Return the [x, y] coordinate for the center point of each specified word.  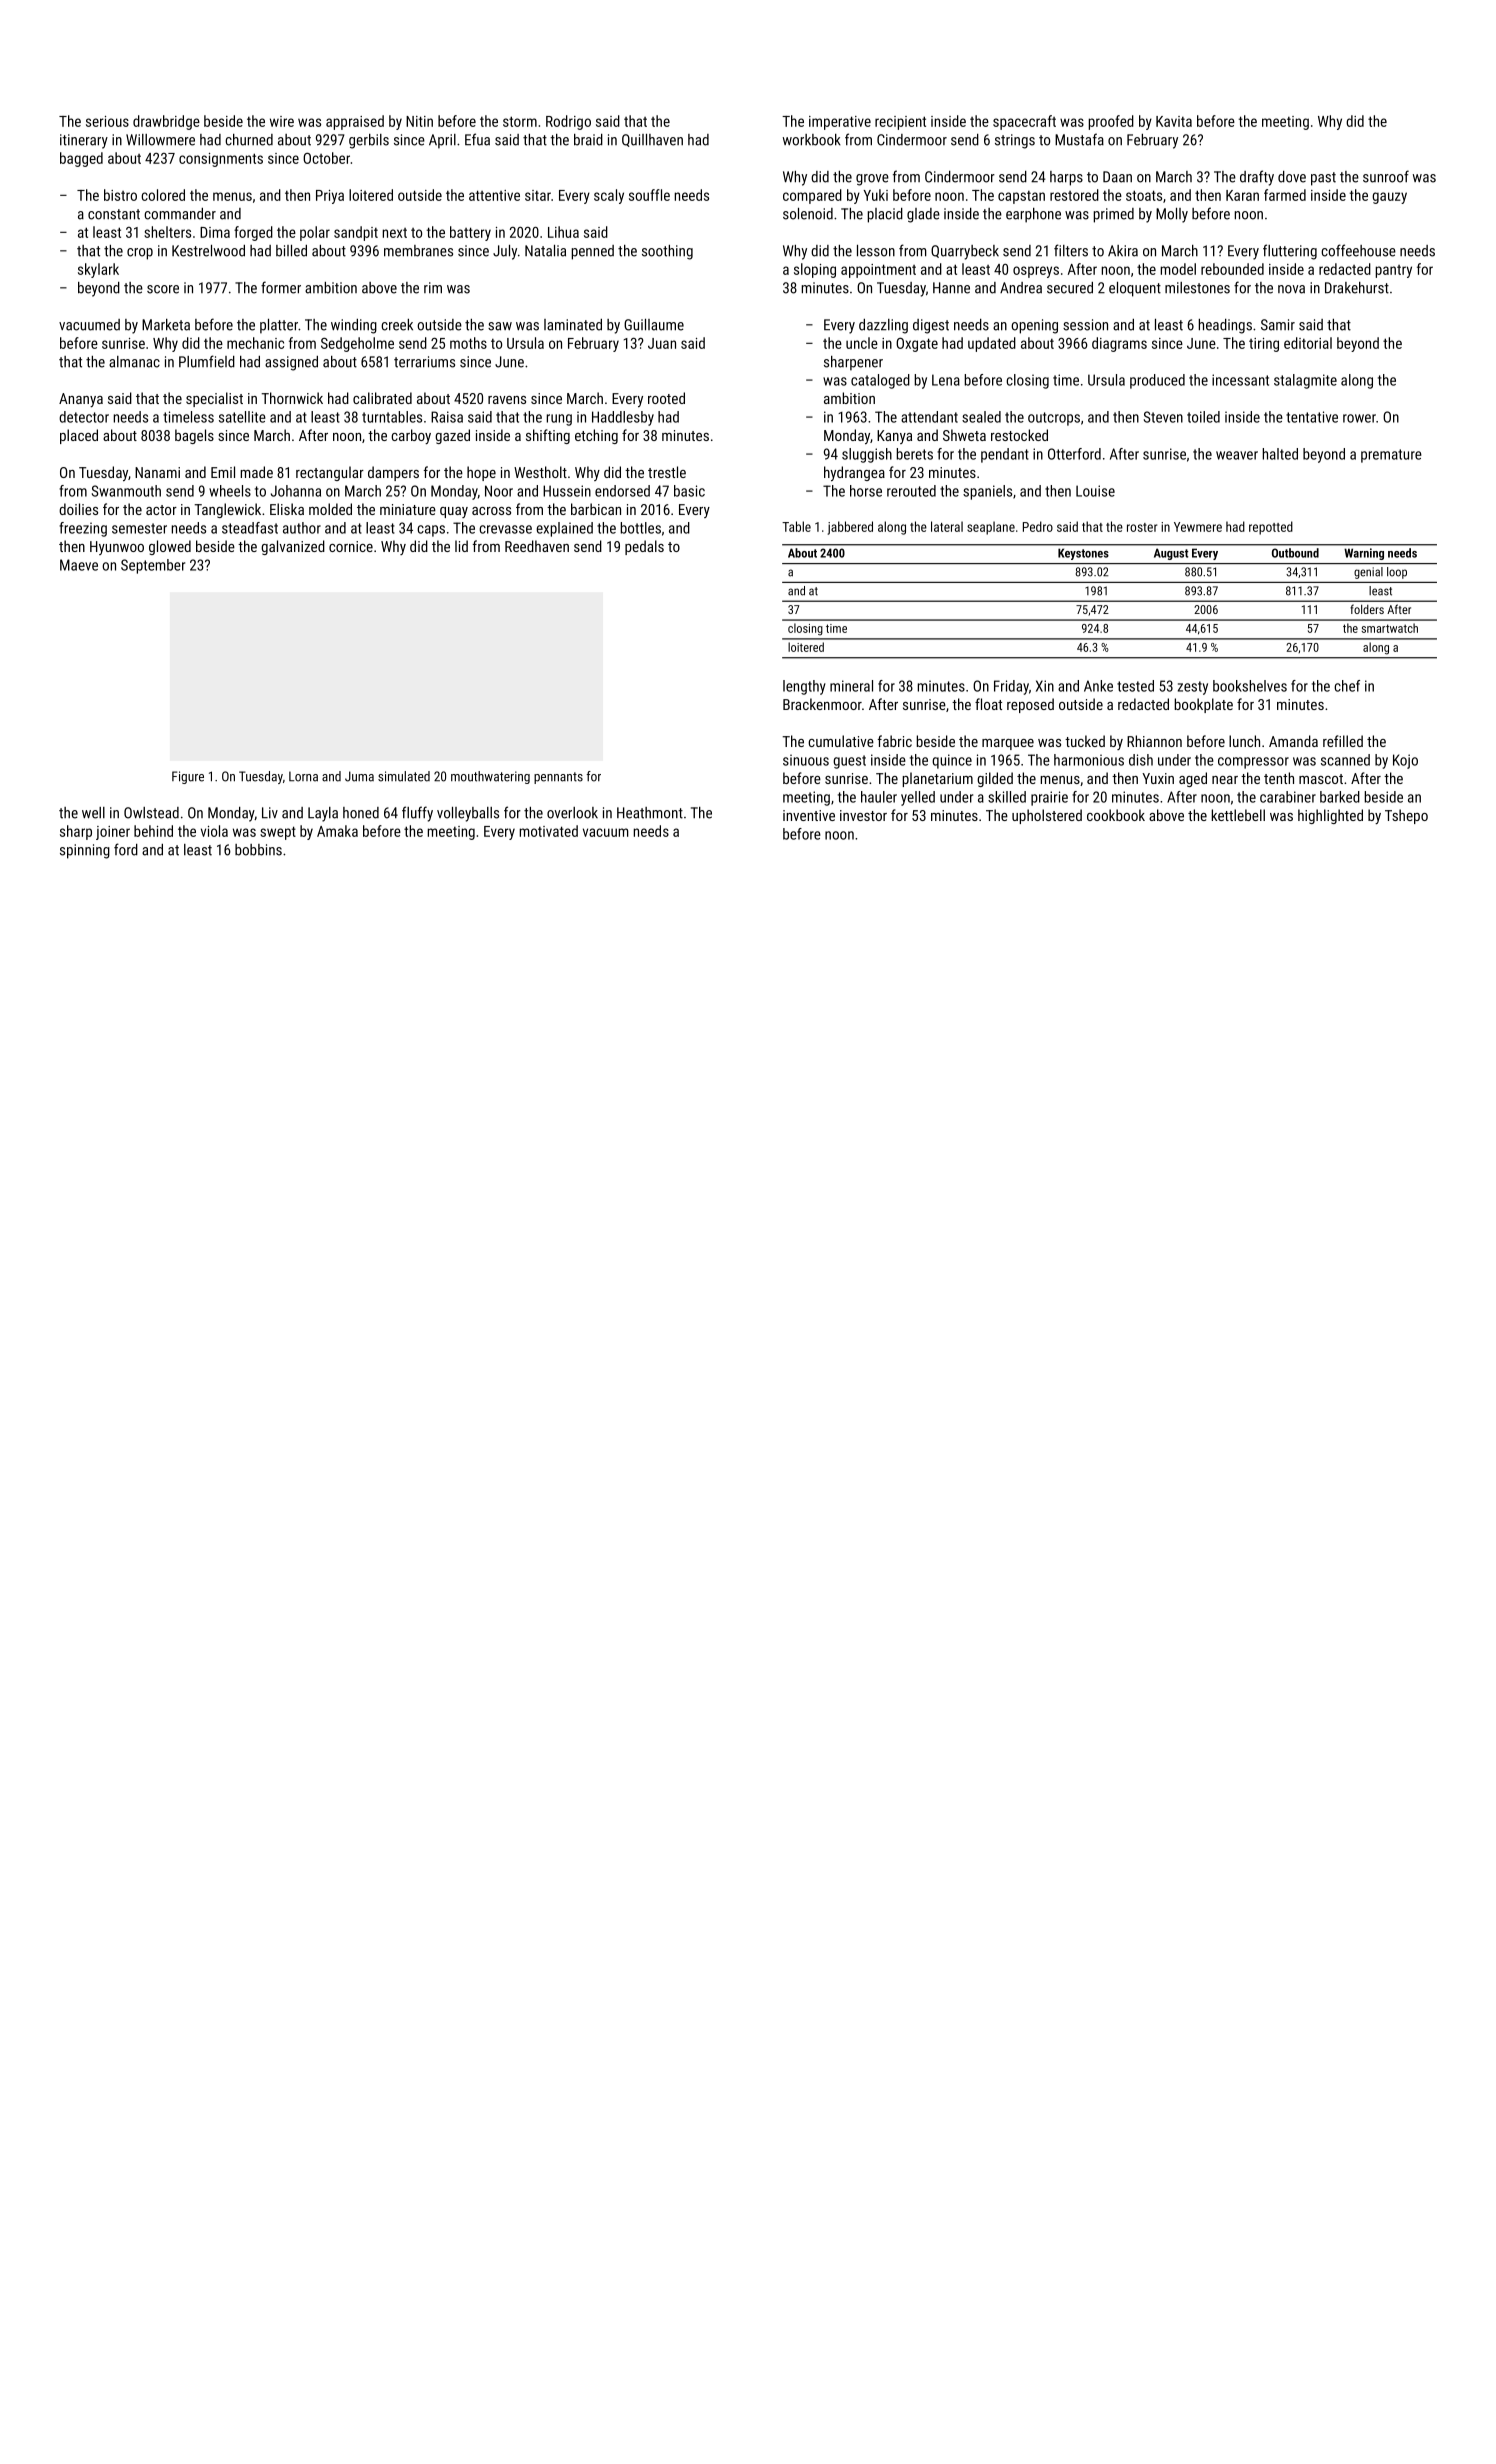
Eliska [287, 509]
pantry [1393, 271]
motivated [548, 831]
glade [923, 215]
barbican [596, 509]
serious [107, 121]
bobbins [258, 850]
